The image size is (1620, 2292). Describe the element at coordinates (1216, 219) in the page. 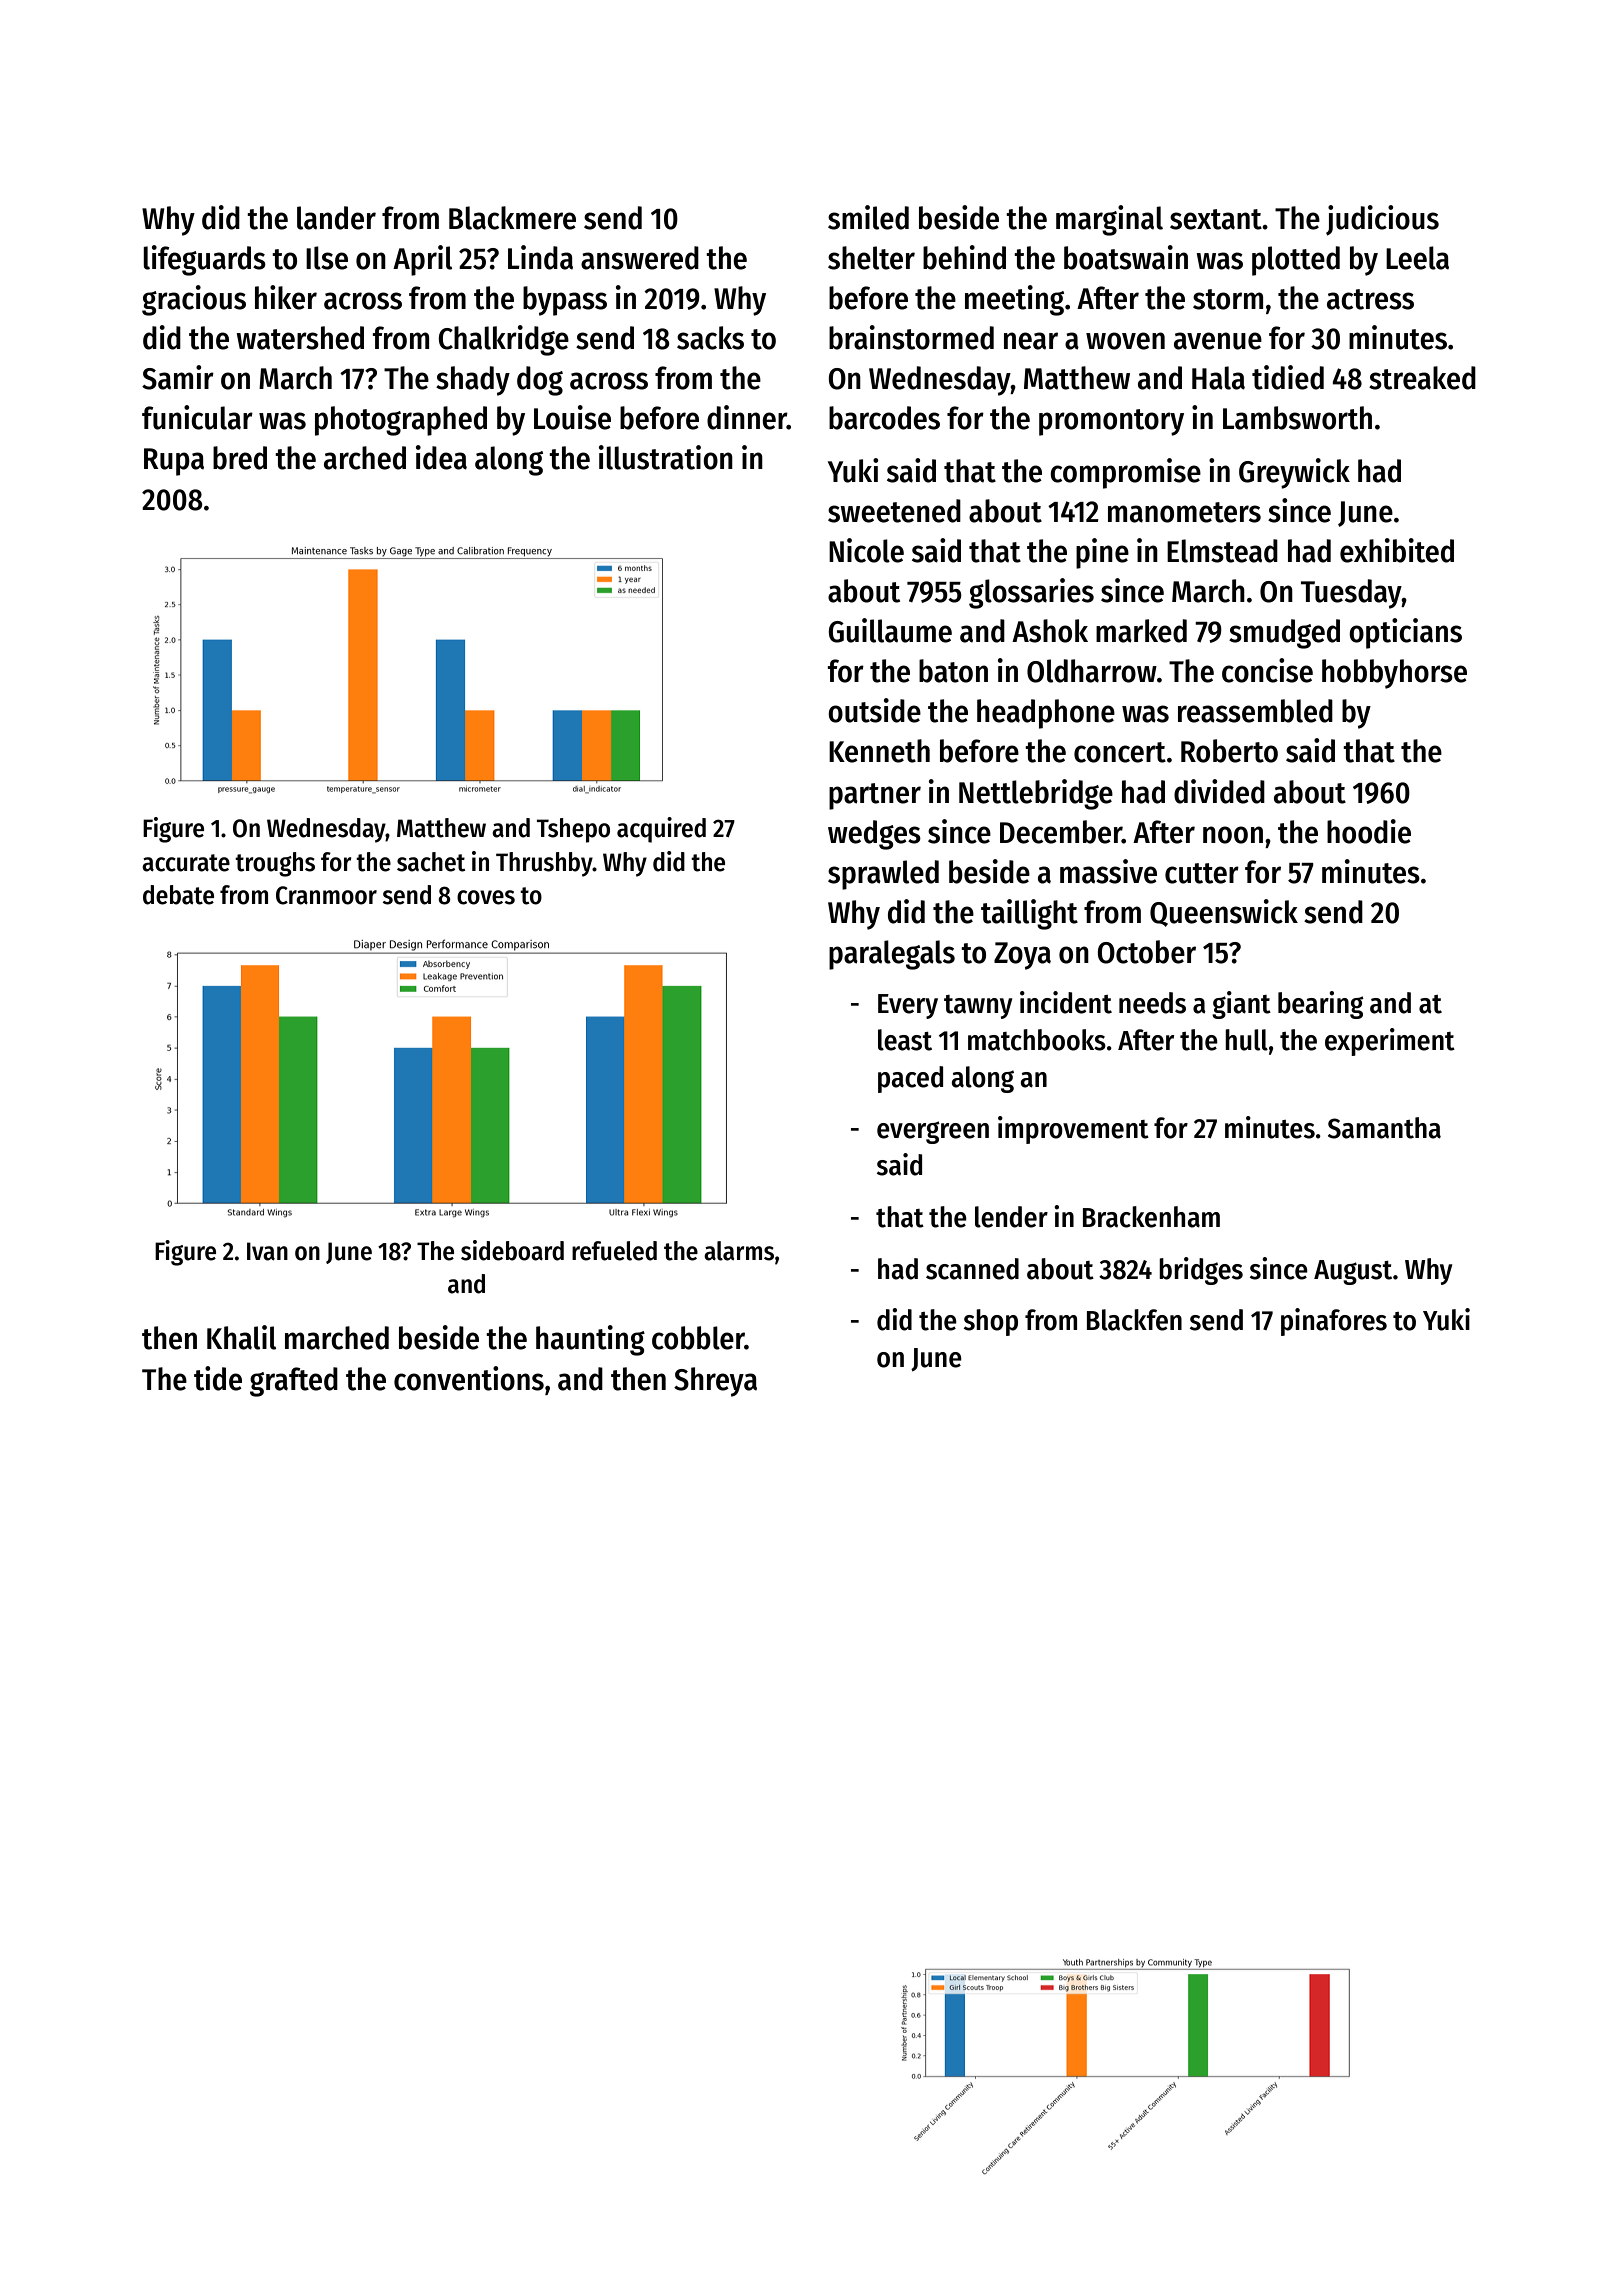

I see `sextant` at that location.
